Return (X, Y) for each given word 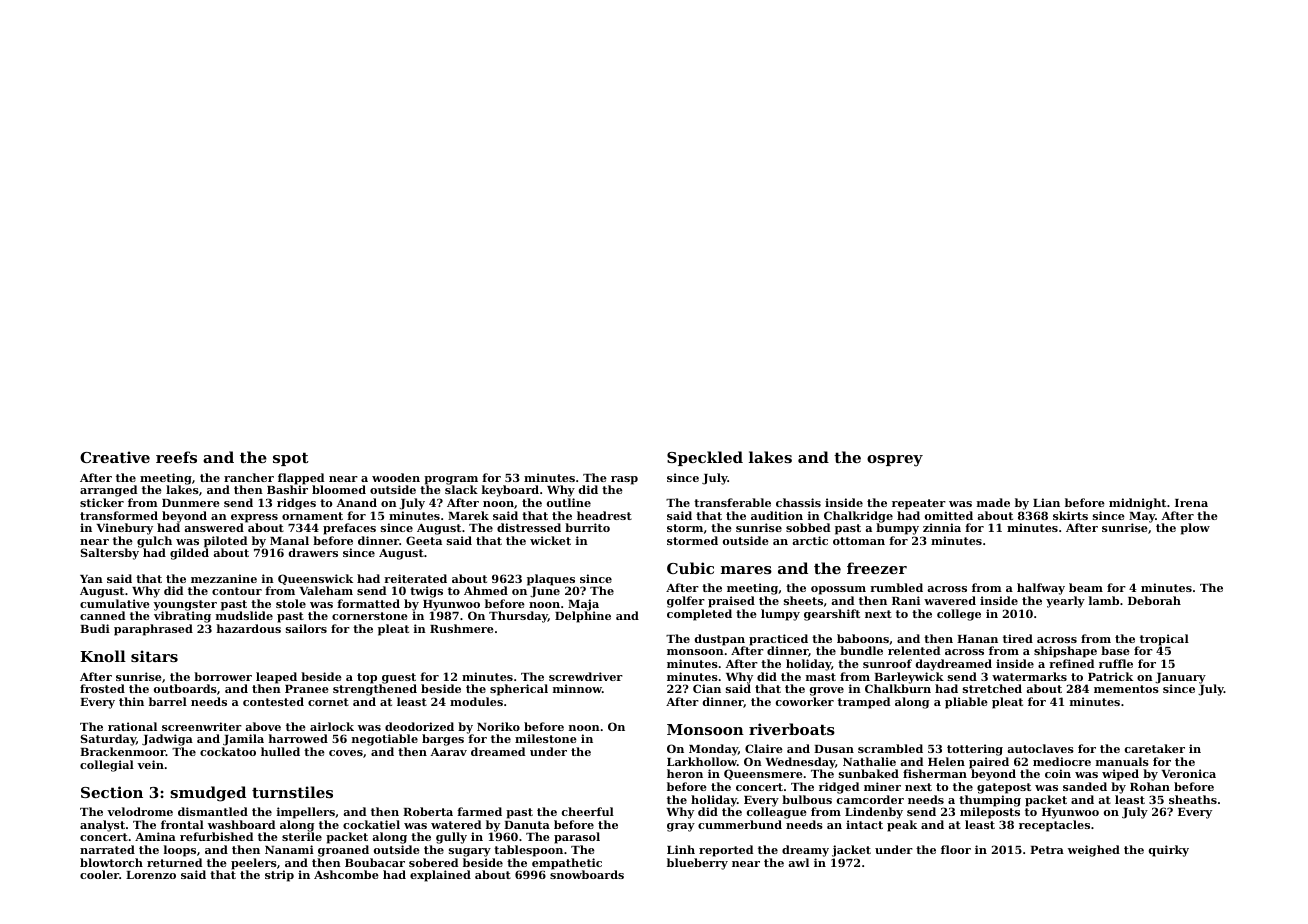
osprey (895, 461)
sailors (306, 628)
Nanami (289, 849)
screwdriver (586, 676)
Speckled (705, 458)
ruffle (1116, 663)
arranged (108, 491)
